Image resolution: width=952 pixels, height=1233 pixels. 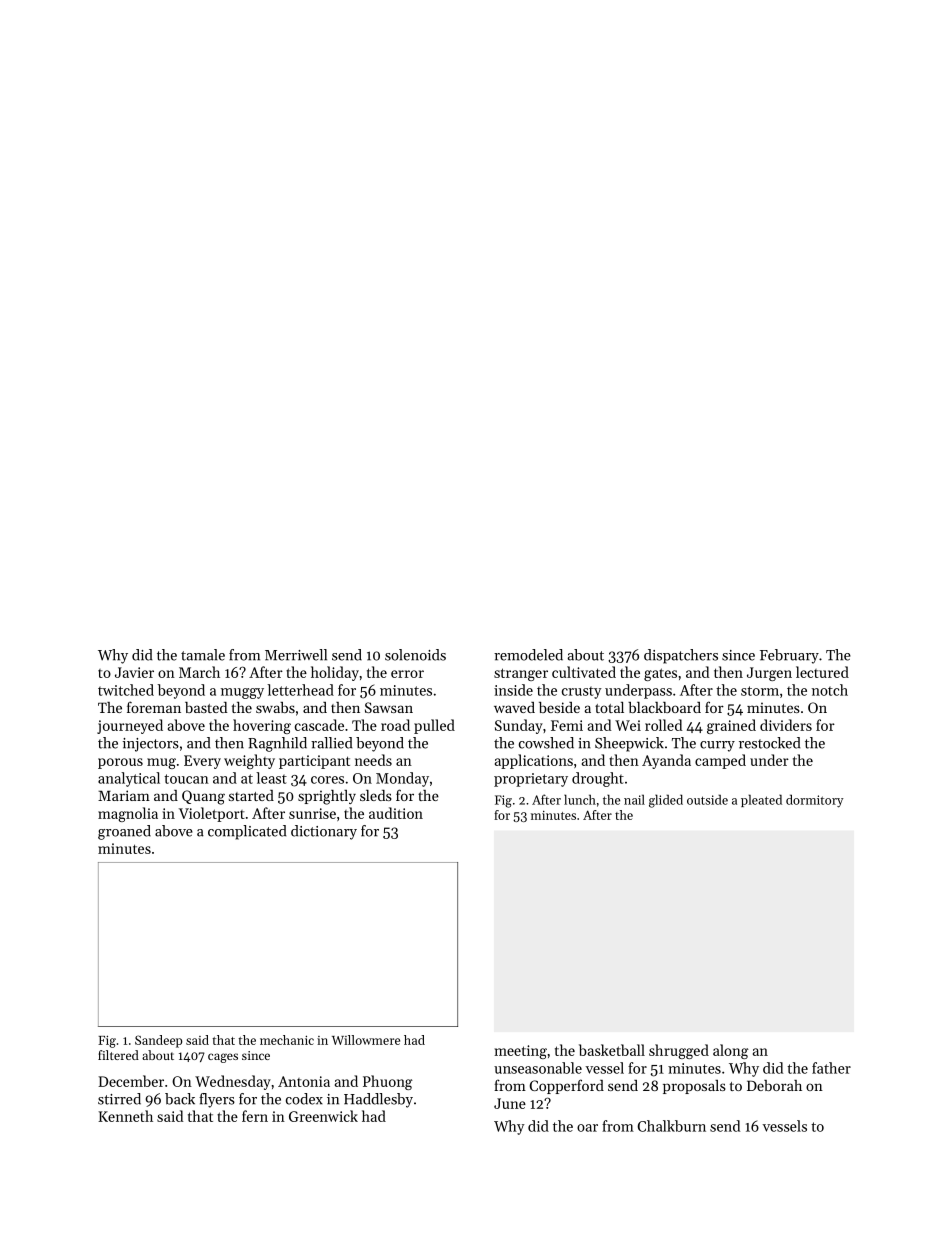 What do you see at coordinates (287, 1040) in the screenshot?
I see `mechanic` at bounding box center [287, 1040].
